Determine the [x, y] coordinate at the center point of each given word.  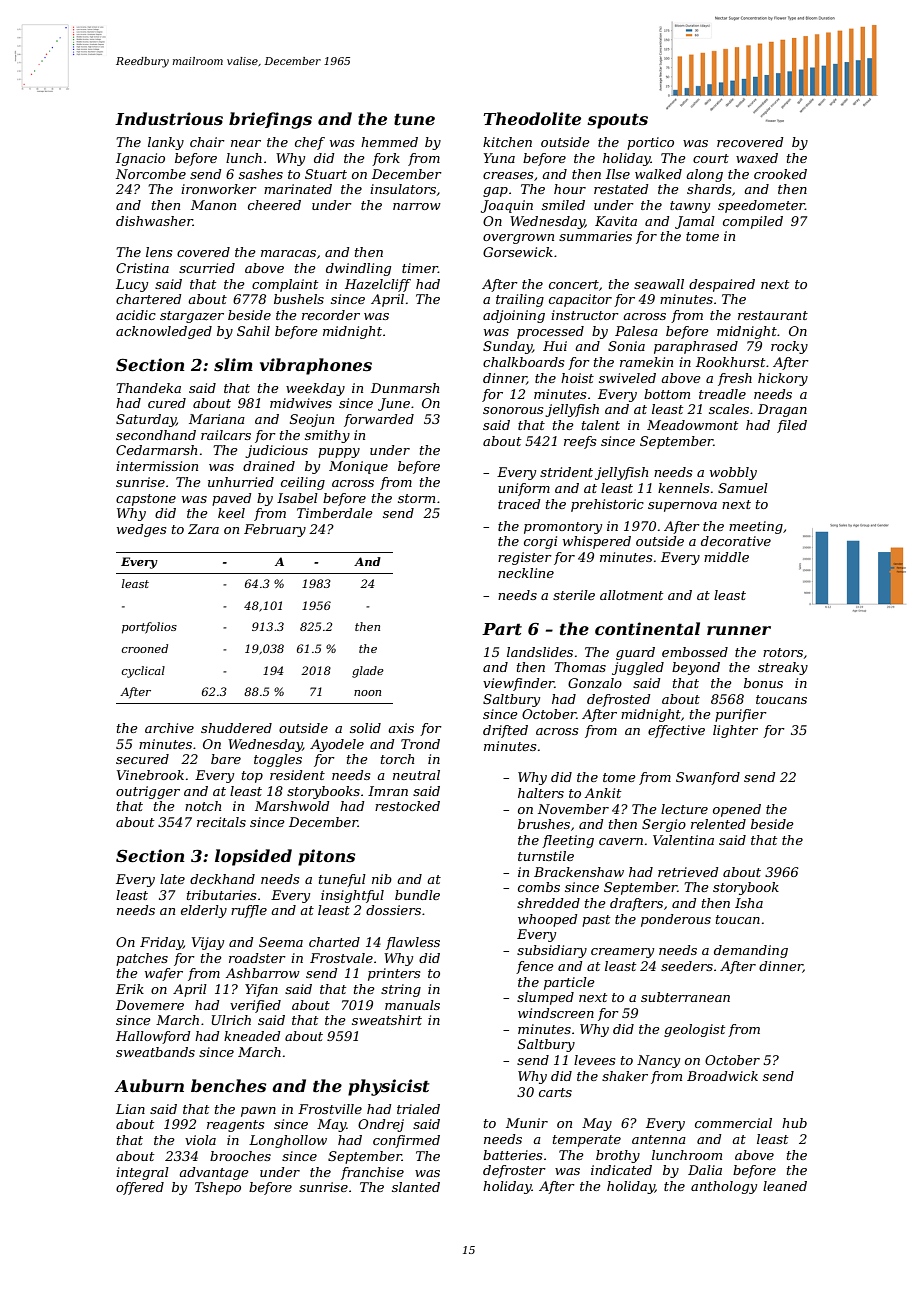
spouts [617, 121]
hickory [783, 379]
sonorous [513, 410]
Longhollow [288, 1141]
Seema [281, 942]
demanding [751, 951]
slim [233, 364]
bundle [417, 895]
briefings [270, 120]
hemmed [389, 142]
